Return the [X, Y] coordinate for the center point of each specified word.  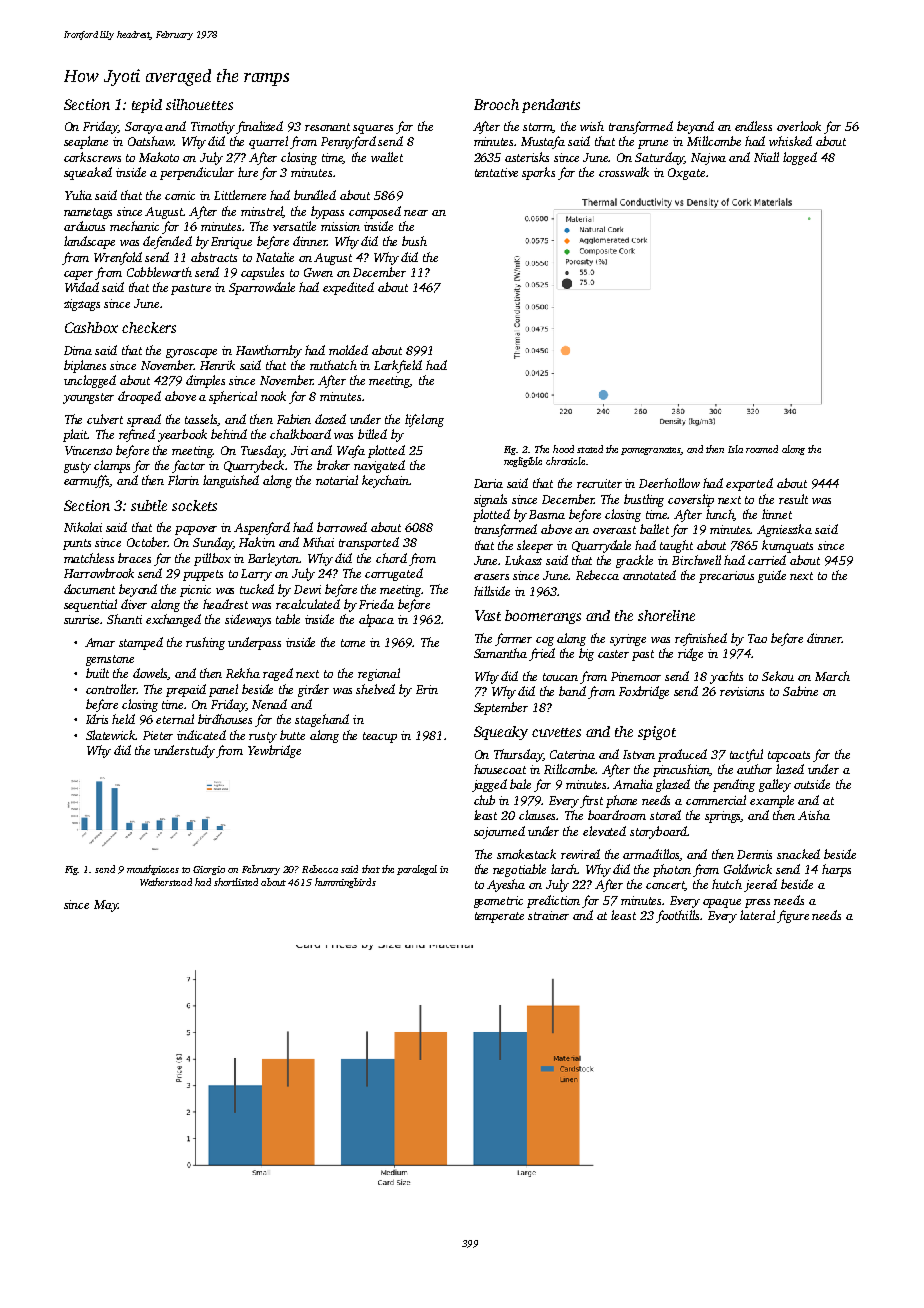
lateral [757, 915]
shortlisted [236, 882]
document [89, 589]
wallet [387, 157]
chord [391, 558]
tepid [147, 106]
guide [772, 576]
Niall [766, 157]
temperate [499, 917]
